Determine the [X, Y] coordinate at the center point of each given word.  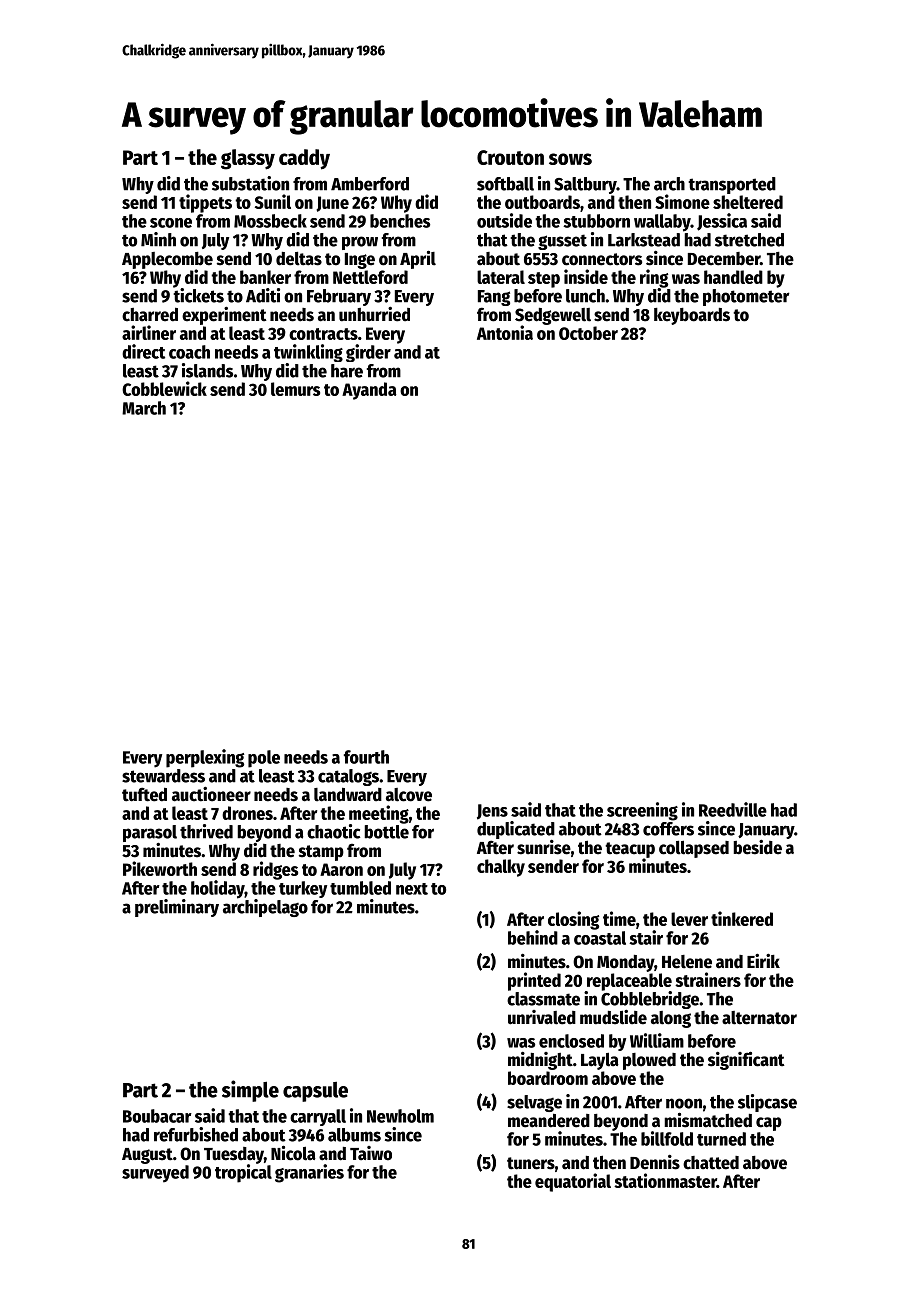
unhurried [374, 314]
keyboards [692, 316]
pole [264, 759]
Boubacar [157, 1116]
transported [732, 185]
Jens [492, 812]
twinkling [308, 353]
